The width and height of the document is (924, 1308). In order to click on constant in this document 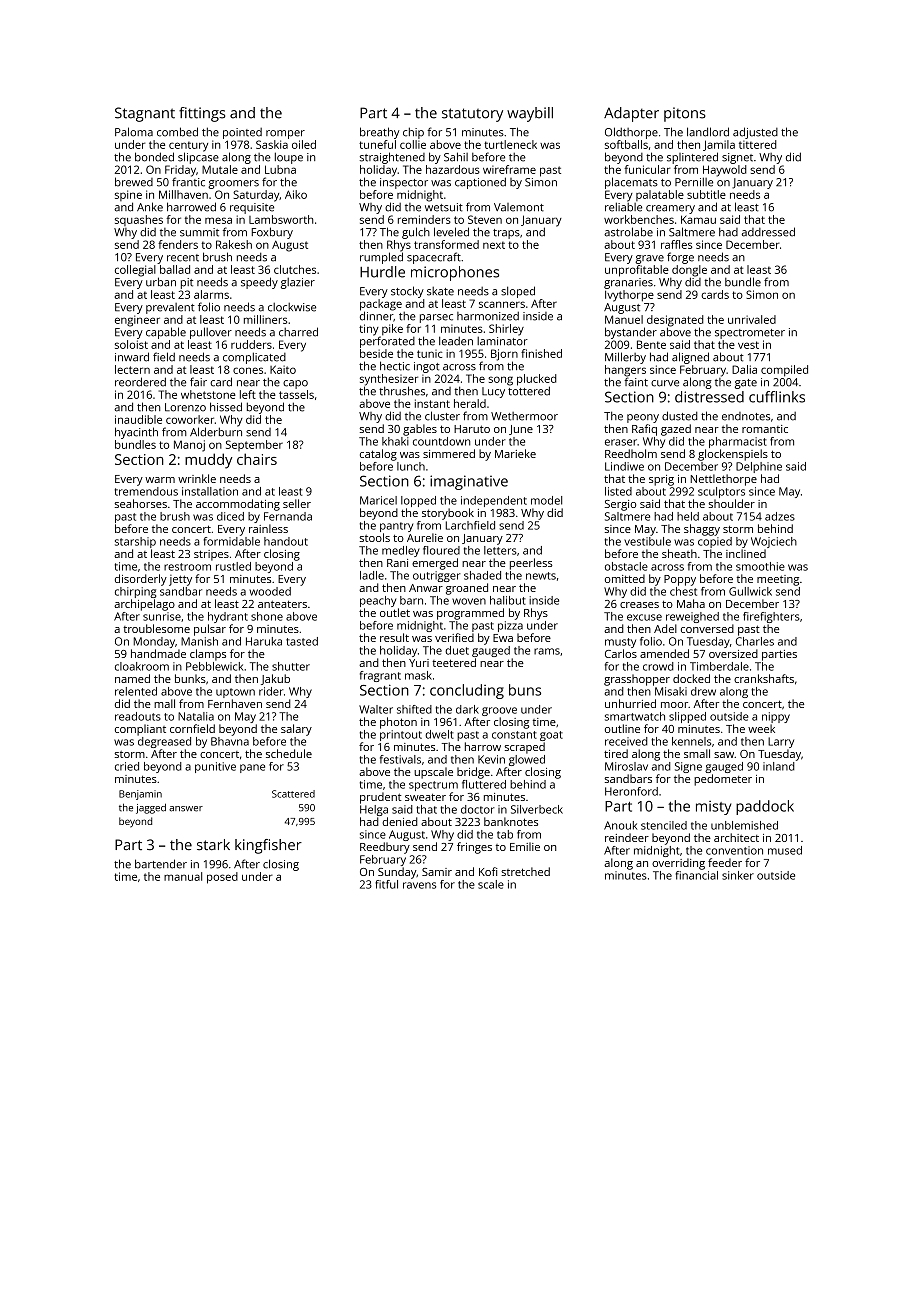, I will do `click(514, 735)`.
